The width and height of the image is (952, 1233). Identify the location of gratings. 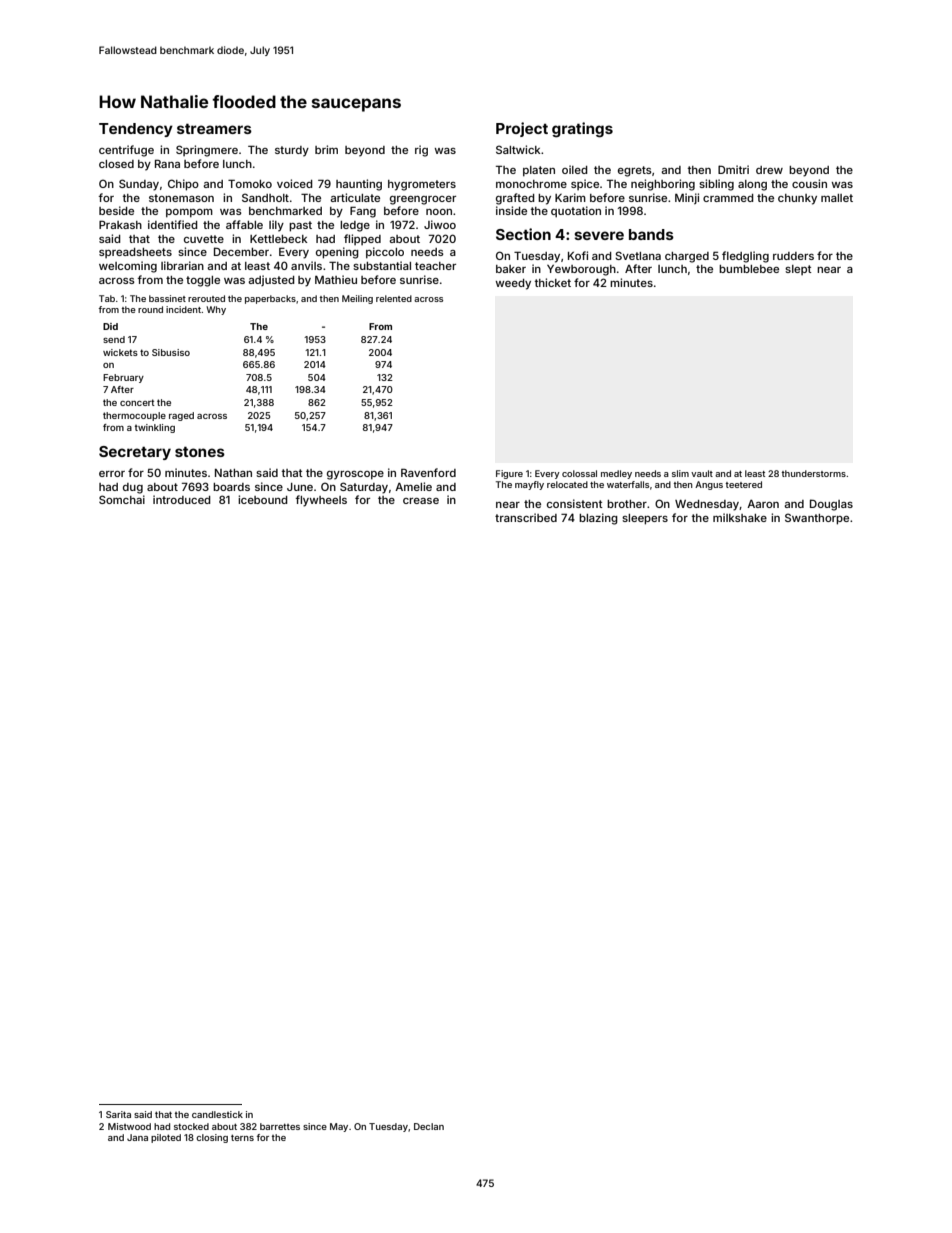
(582, 130).
